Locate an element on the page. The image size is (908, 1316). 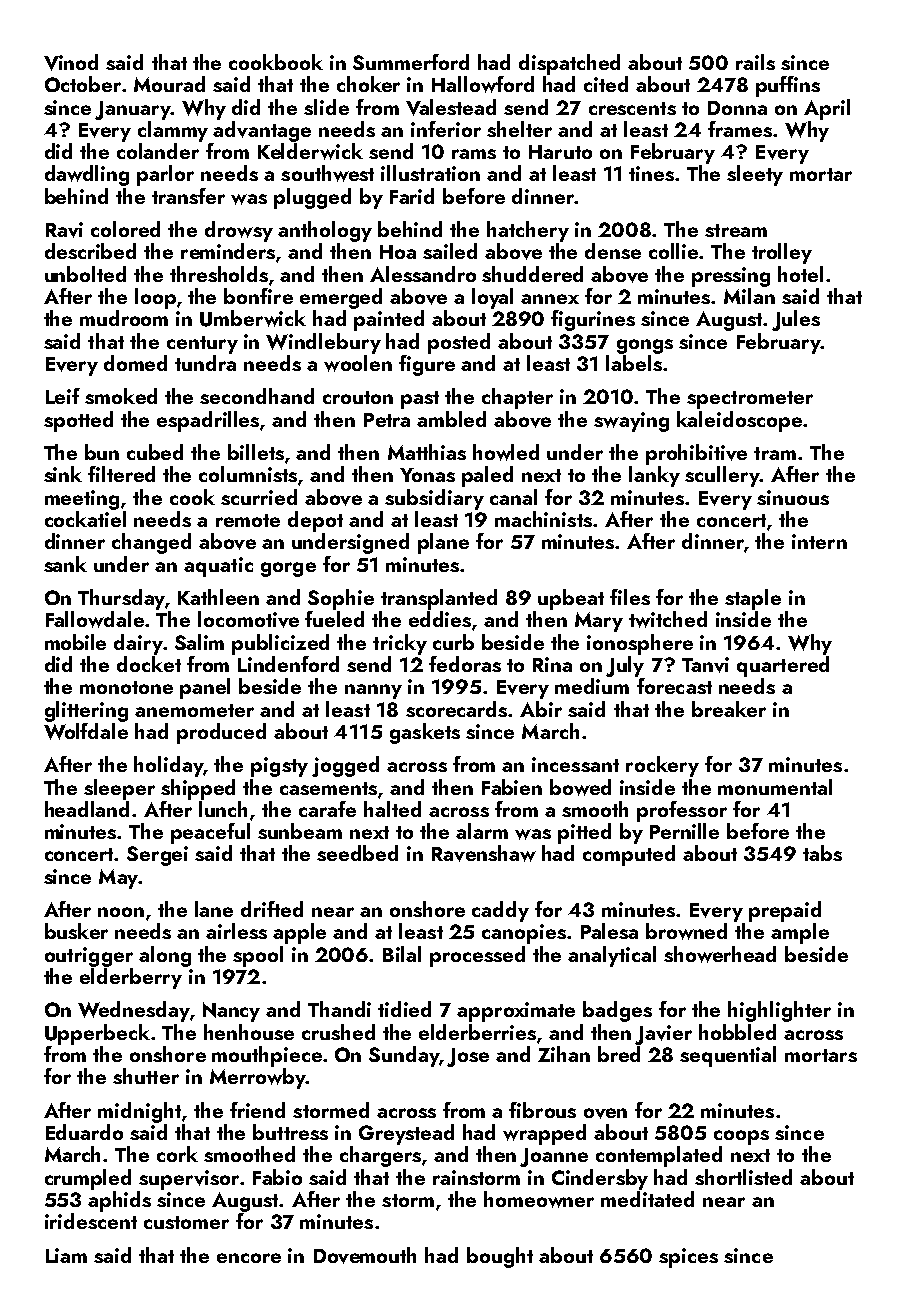
stream is located at coordinates (736, 230).
